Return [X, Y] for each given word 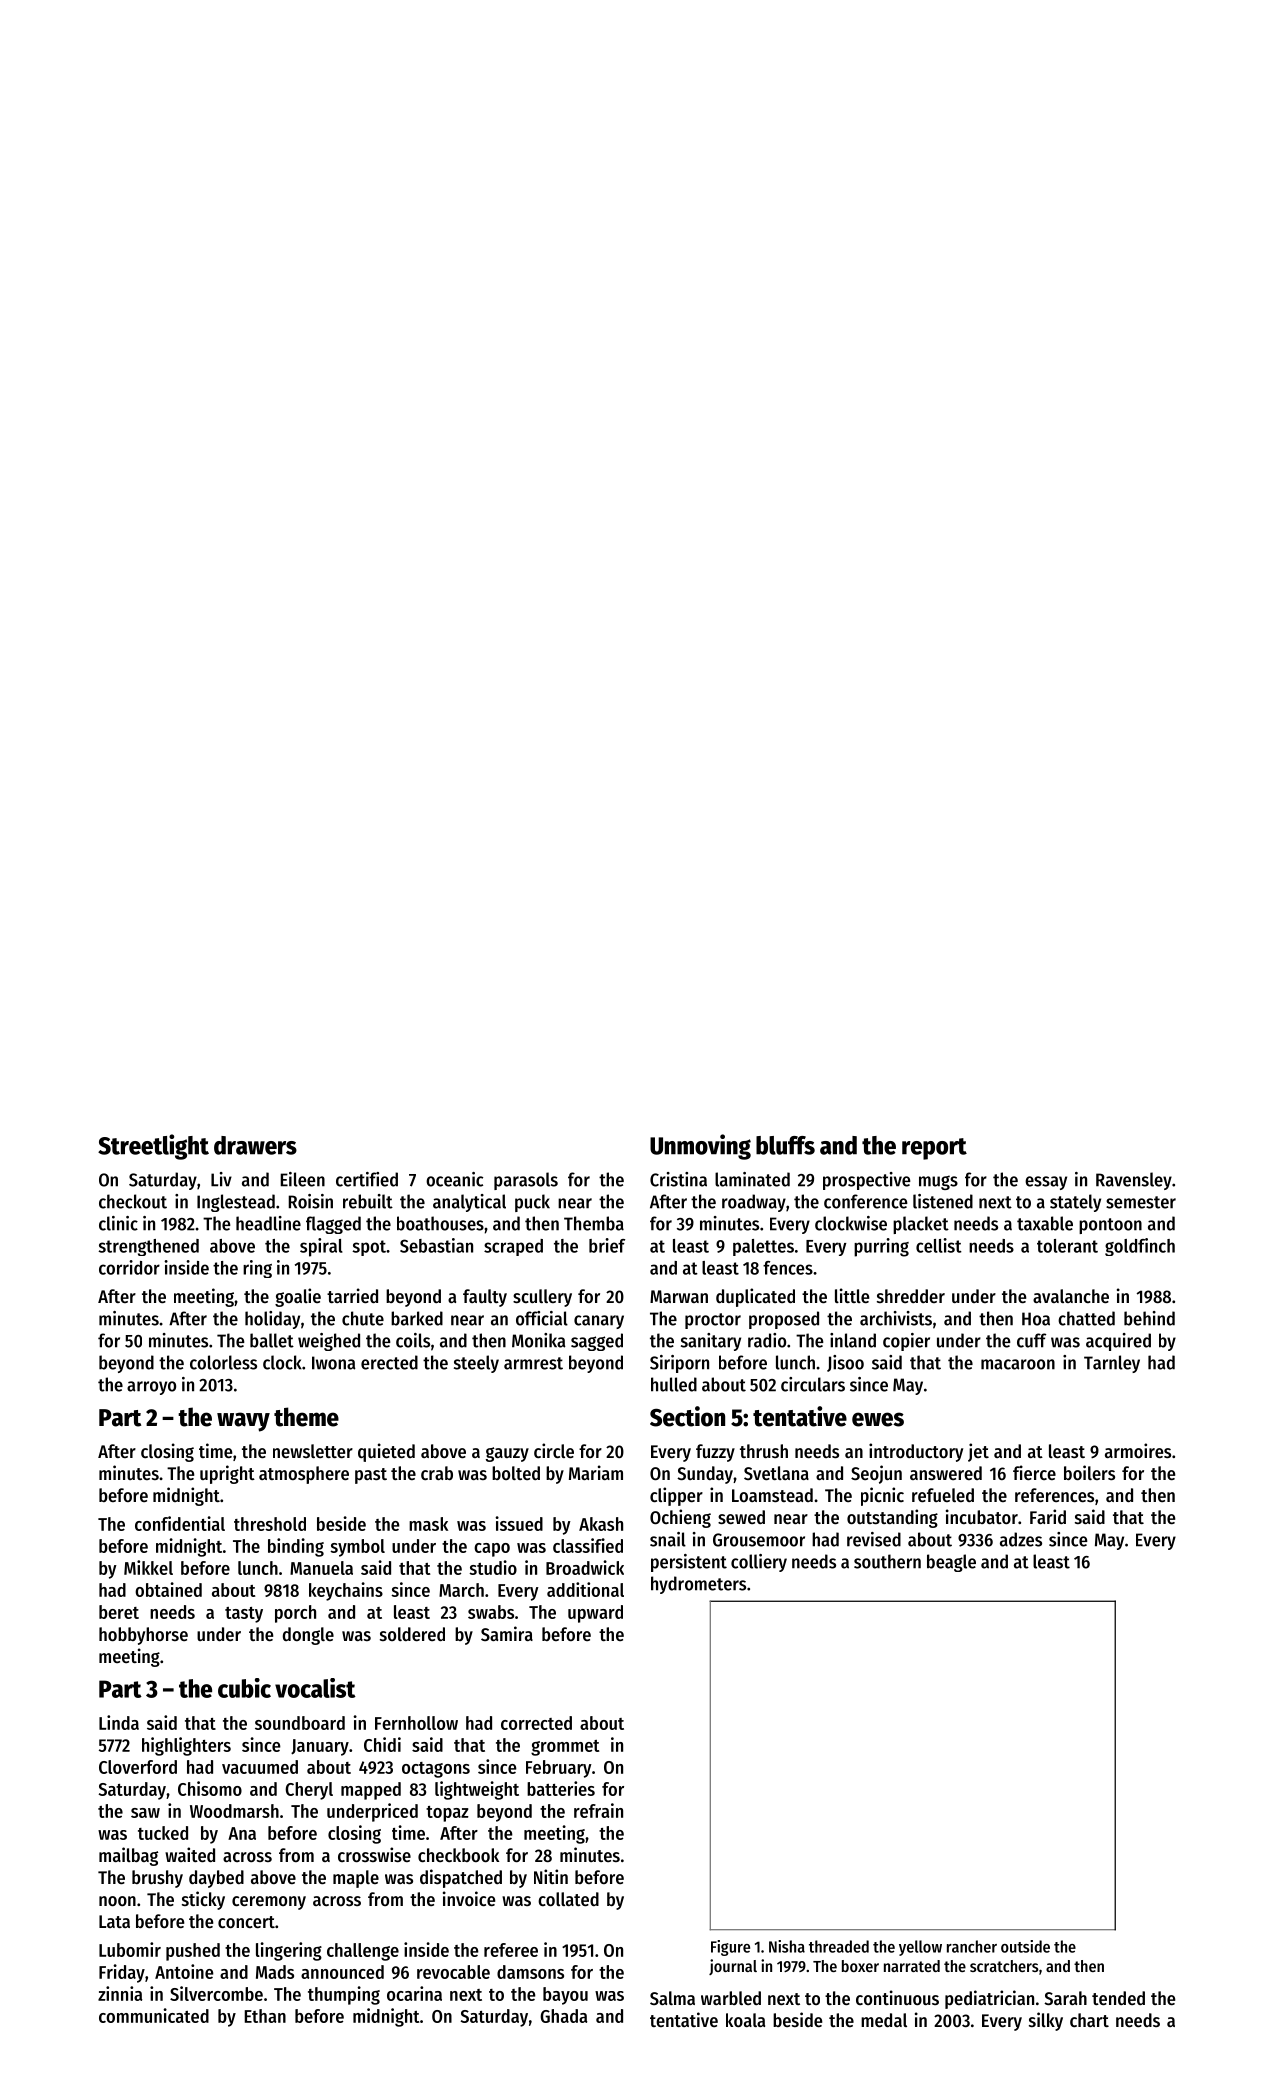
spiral [321, 1247]
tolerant [1067, 1246]
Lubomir [130, 1949]
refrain [598, 1810]
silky [1046, 2021]
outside [1025, 1946]
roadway [754, 1203]
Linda [119, 1722]
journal [733, 1967]
